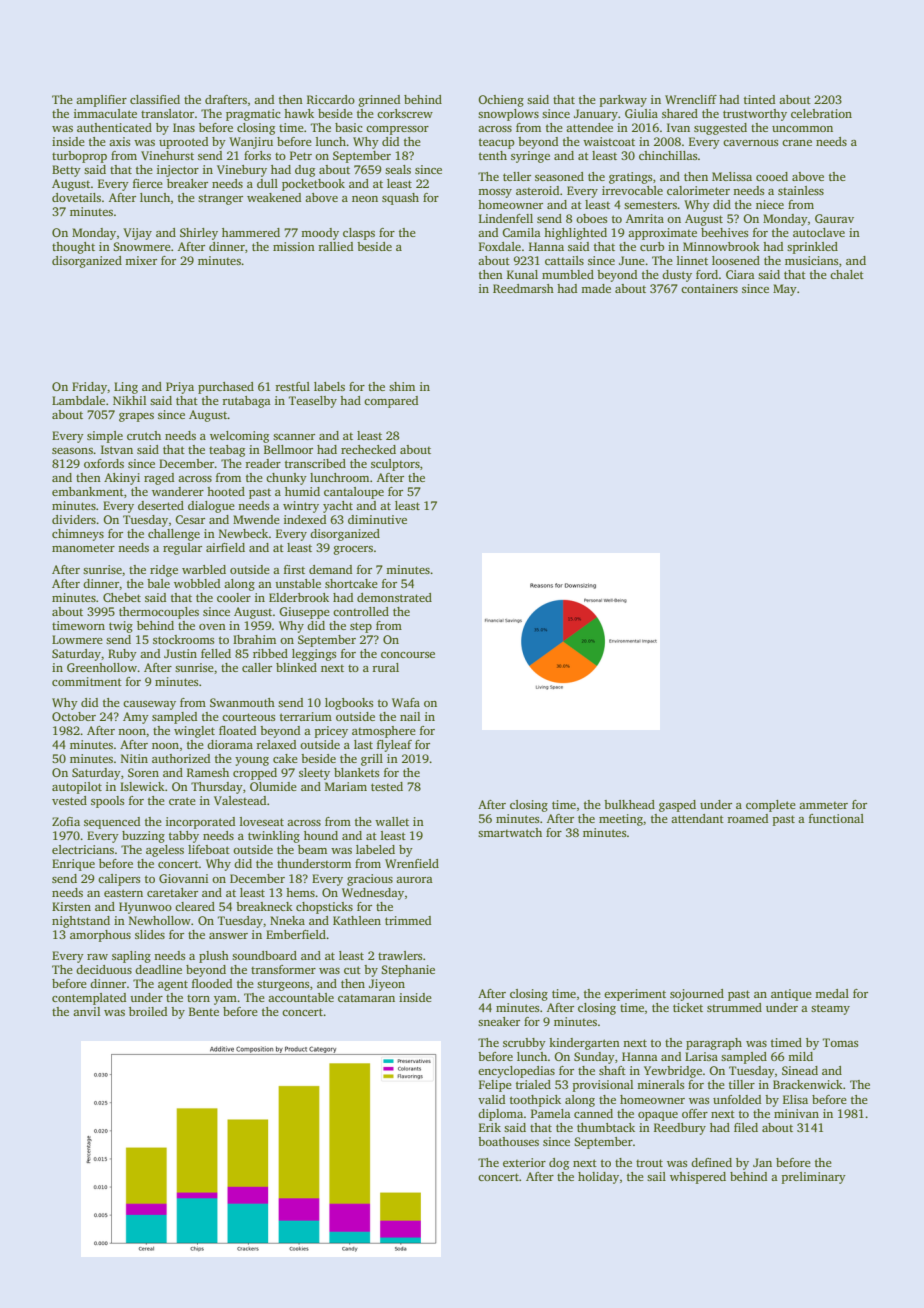  Describe the element at coordinates (155, 99) in the document. I see `classified` at that location.
